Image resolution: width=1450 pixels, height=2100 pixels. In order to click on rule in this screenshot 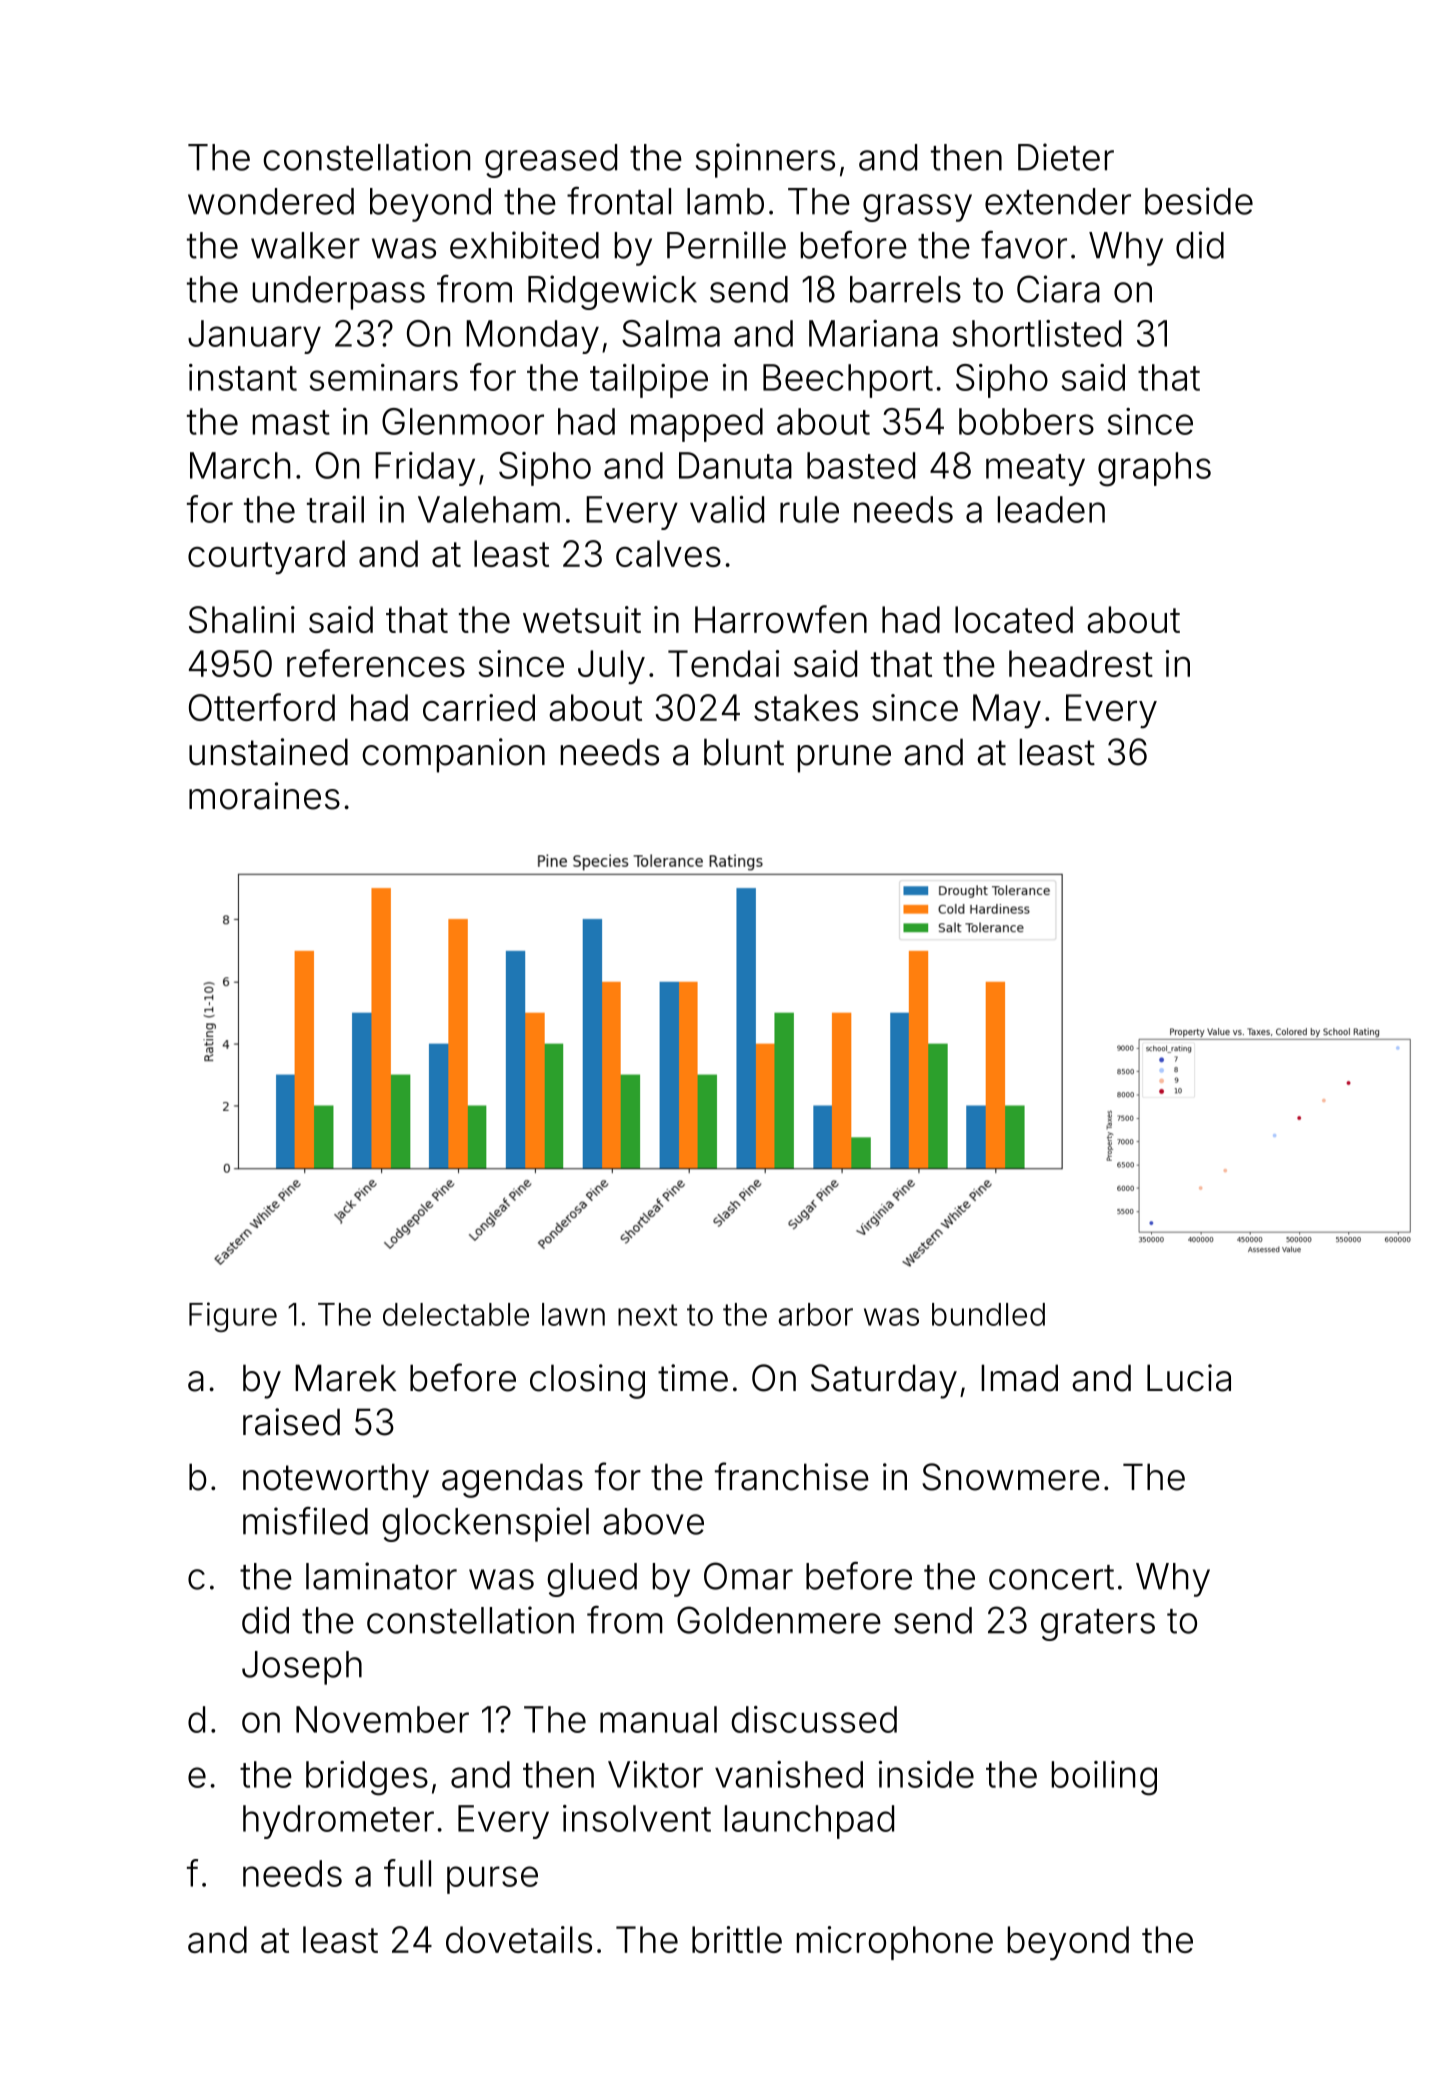, I will do `click(809, 509)`.
